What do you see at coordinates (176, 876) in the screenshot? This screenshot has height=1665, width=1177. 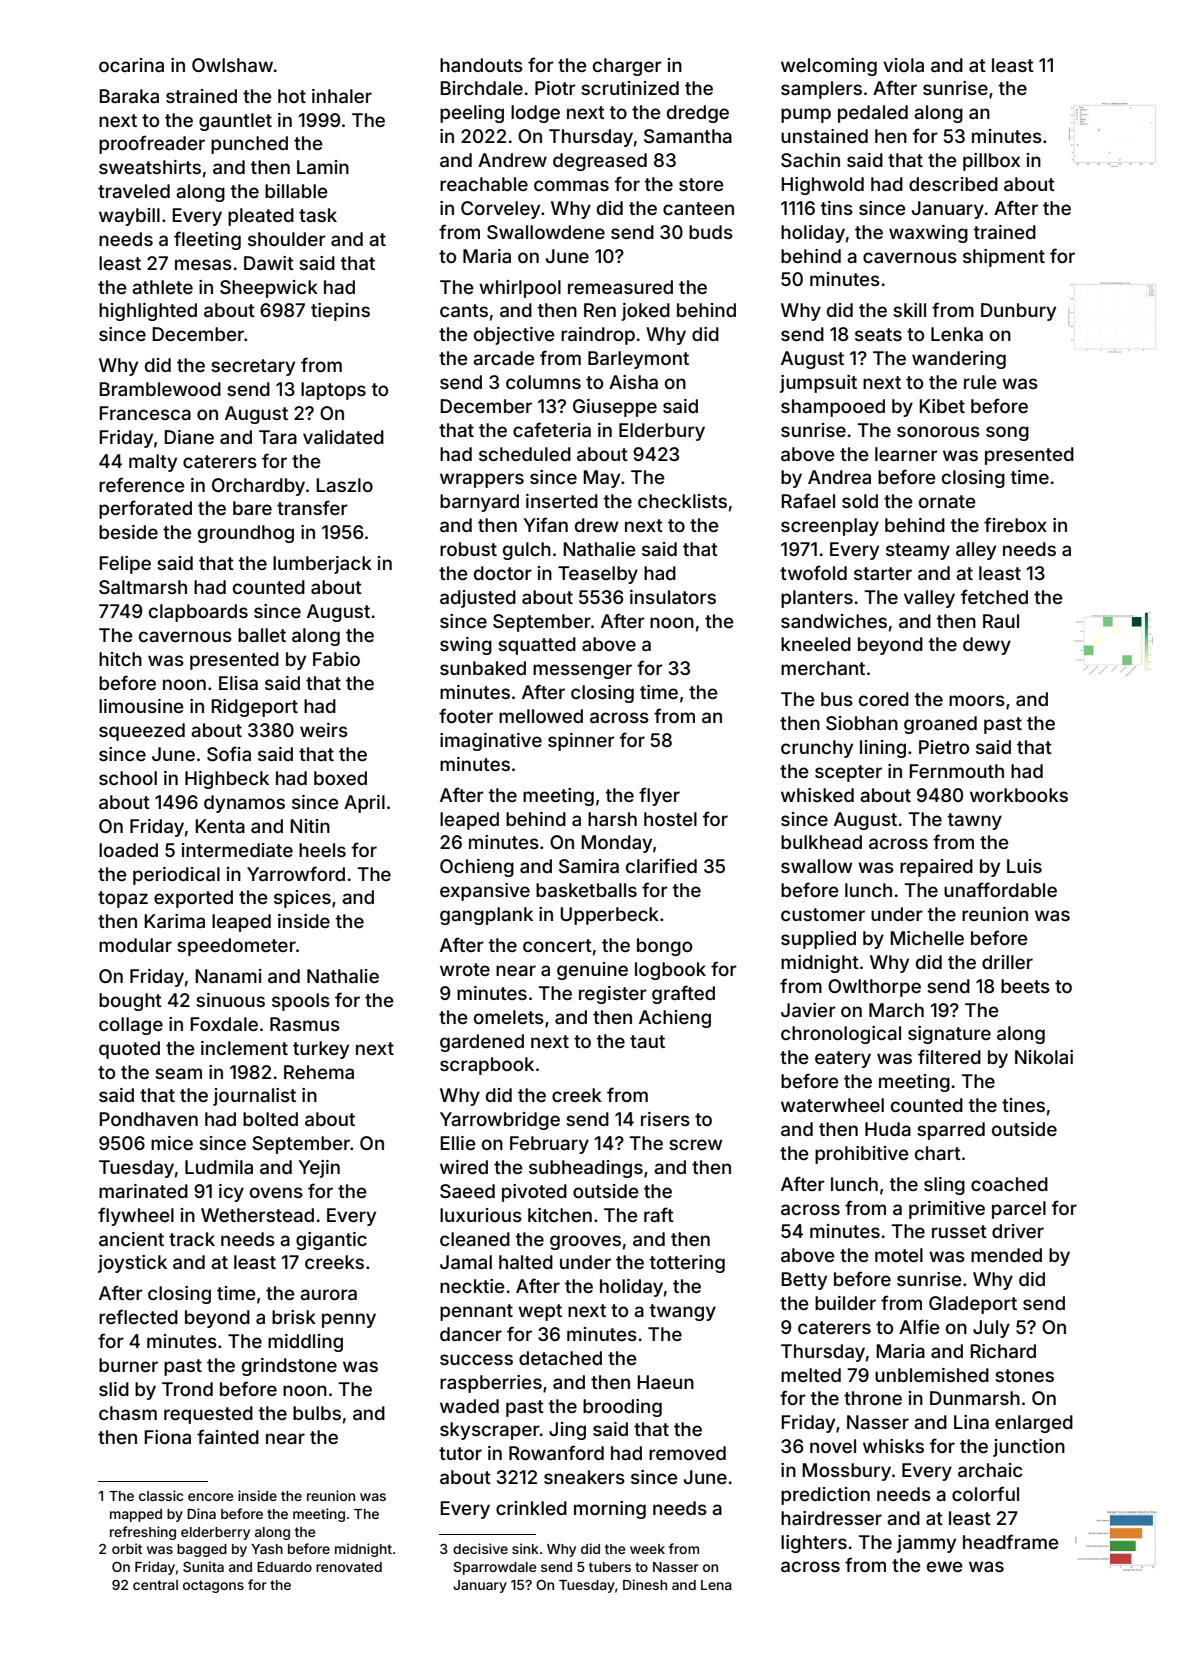 I see `periodical` at bounding box center [176, 876].
